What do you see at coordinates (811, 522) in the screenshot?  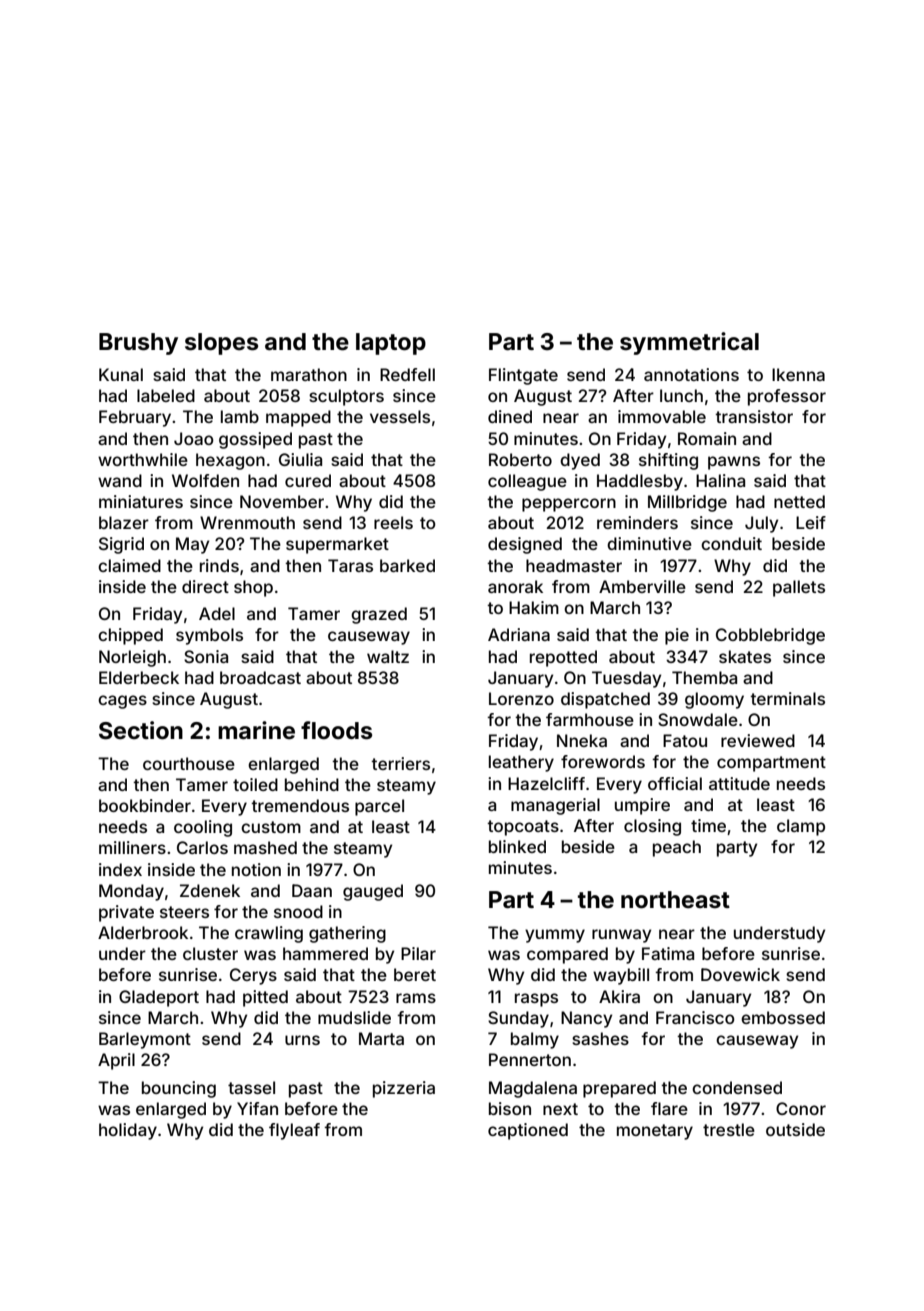 I see `Leif` at bounding box center [811, 522].
